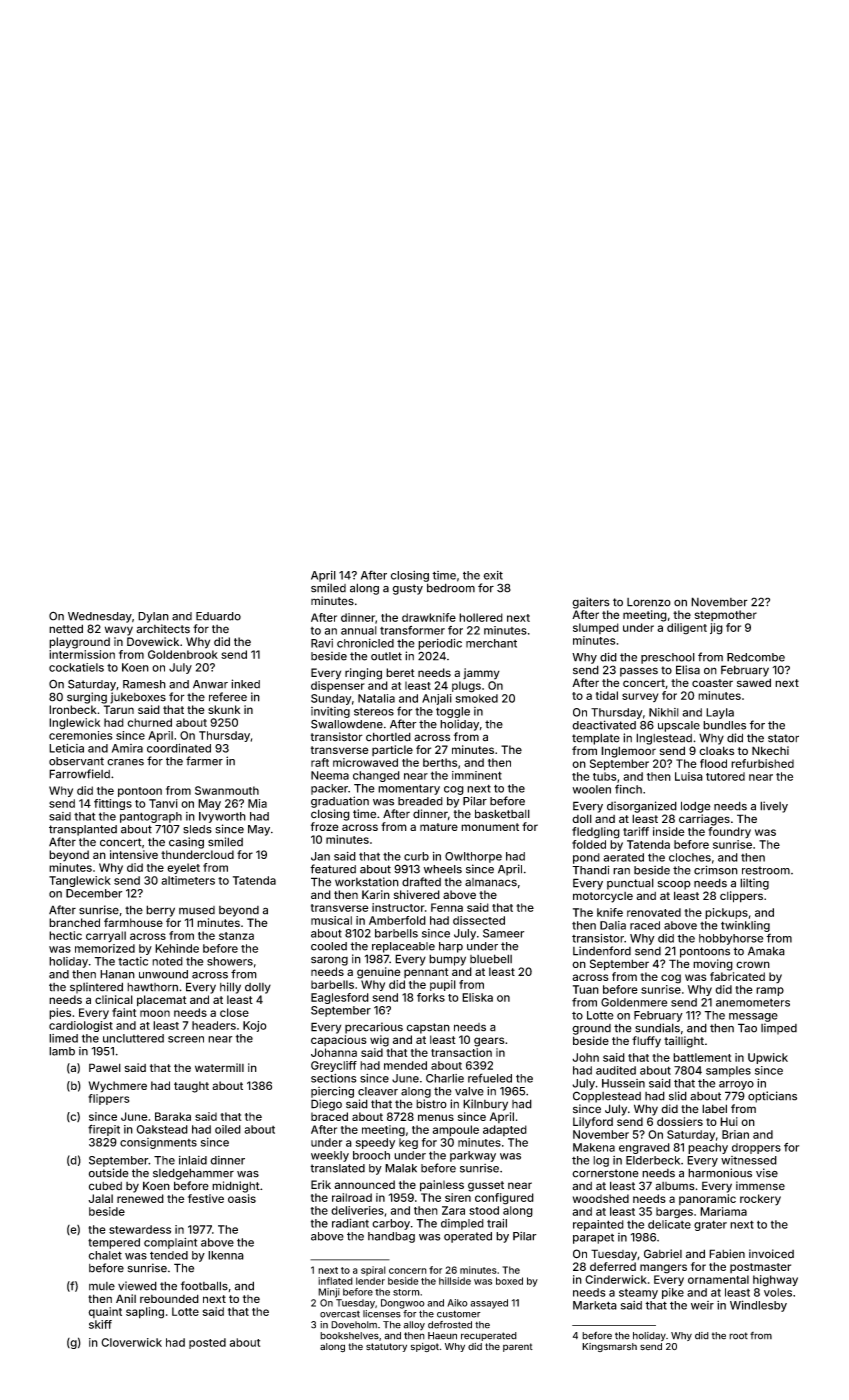 The image size is (849, 1400). I want to click on chronicled, so click(365, 643).
